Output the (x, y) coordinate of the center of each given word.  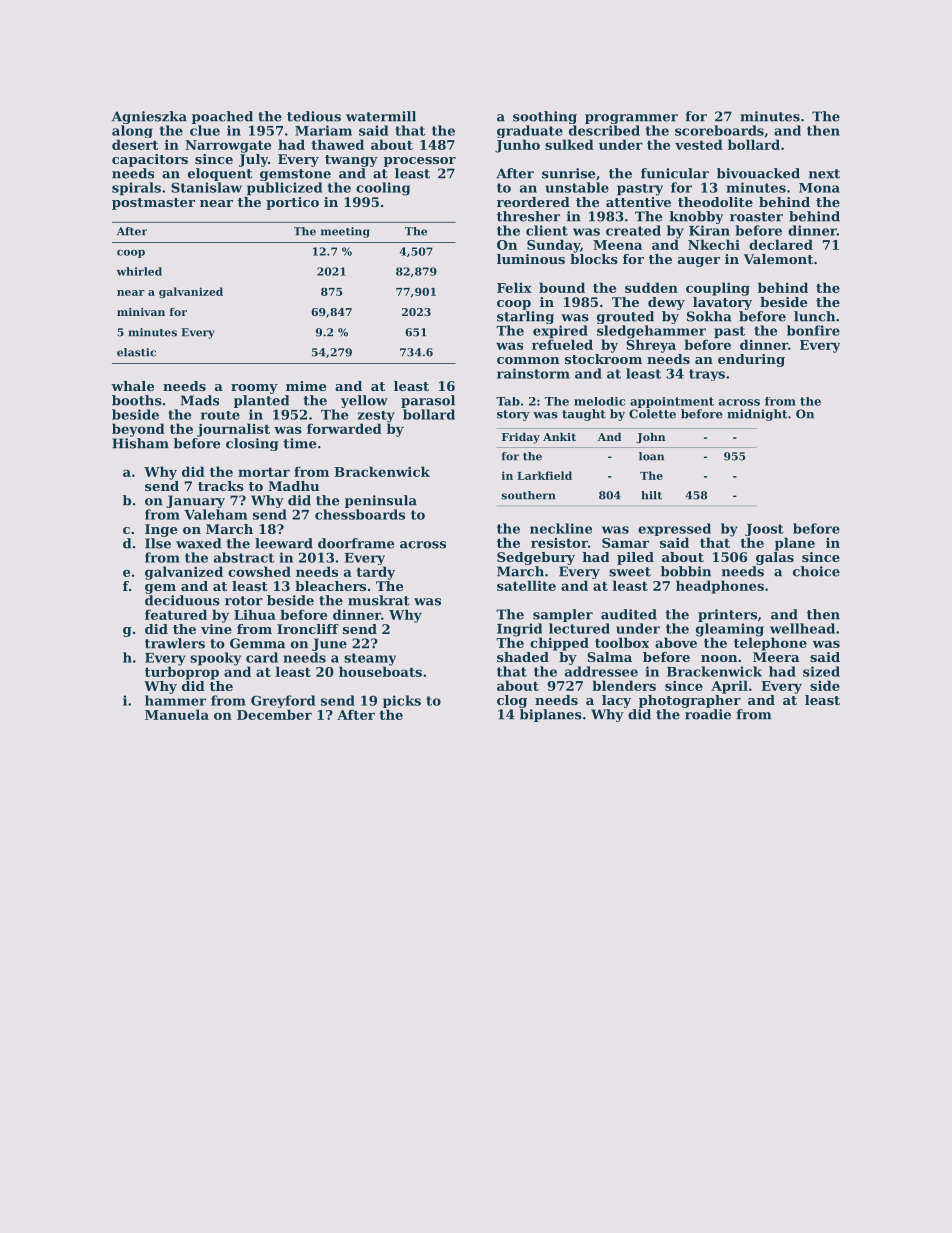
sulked (569, 144)
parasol (428, 401)
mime (306, 386)
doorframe (356, 543)
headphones (720, 587)
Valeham (215, 514)
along (132, 131)
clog (512, 701)
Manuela (177, 714)
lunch (814, 316)
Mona (819, 188)
